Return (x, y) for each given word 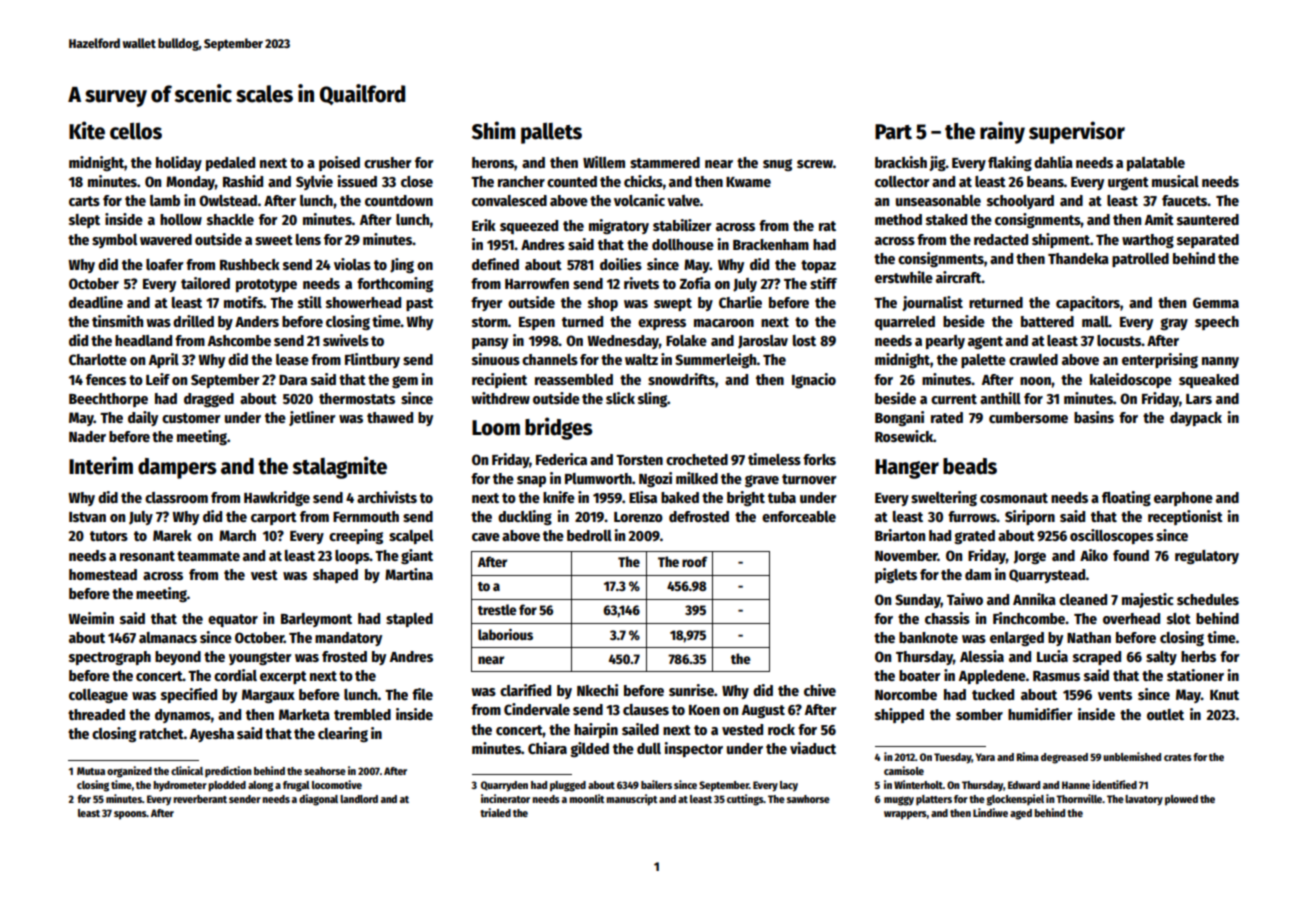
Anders (257, 321)
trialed (495, 812)
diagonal (318, 800)
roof (694, 561)
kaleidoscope (1131, 380)
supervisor (1077, 132)
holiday (179, 163)
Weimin (91, 618)
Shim (493, 130)
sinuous (496, 359)
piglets (896, 575)
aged (1021, 814)
